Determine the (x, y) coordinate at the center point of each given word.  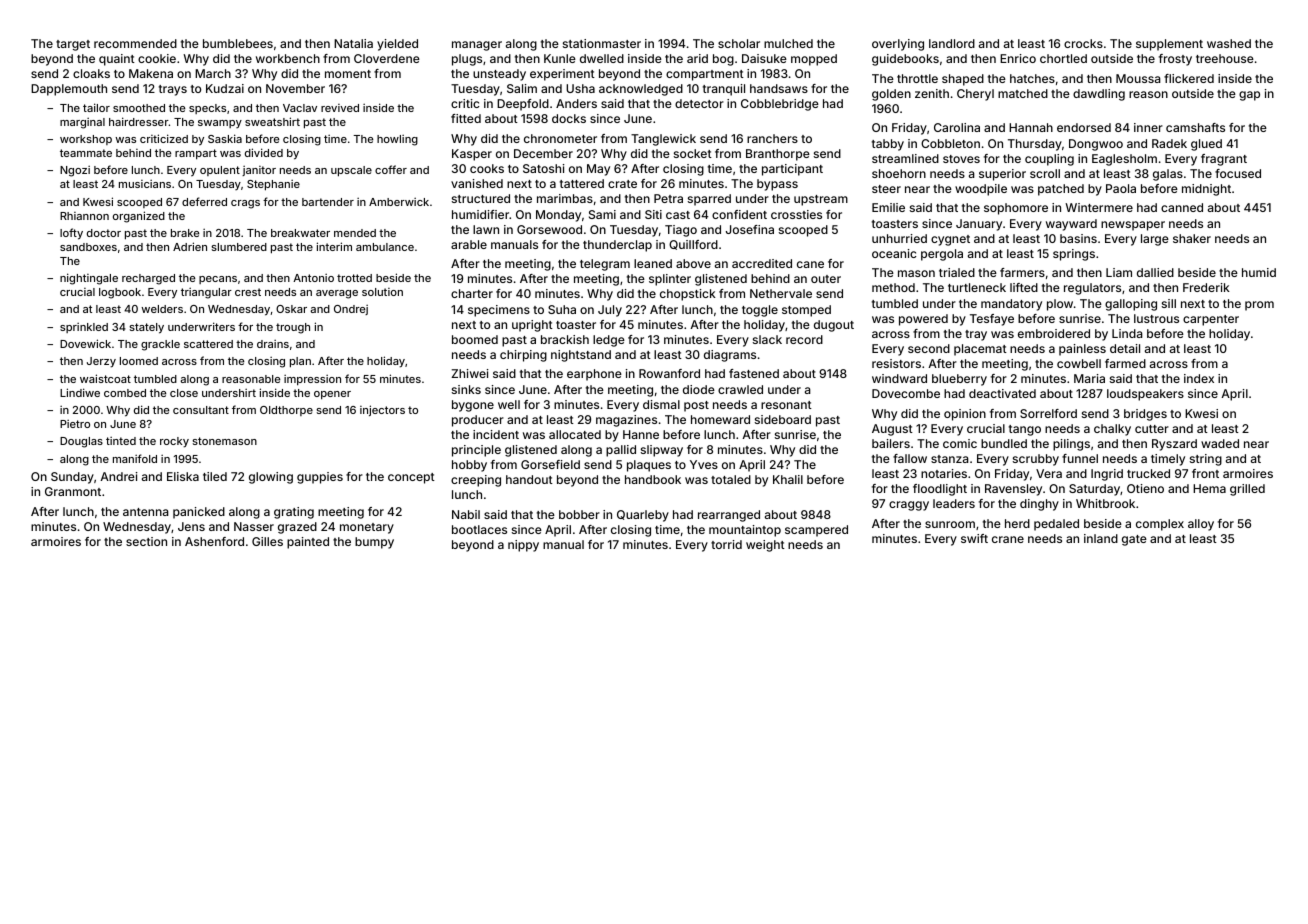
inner (1148, 127)
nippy (523, 546)
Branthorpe (778, 155)
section (146, 541)
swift (974, 538)
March (213, 73)
